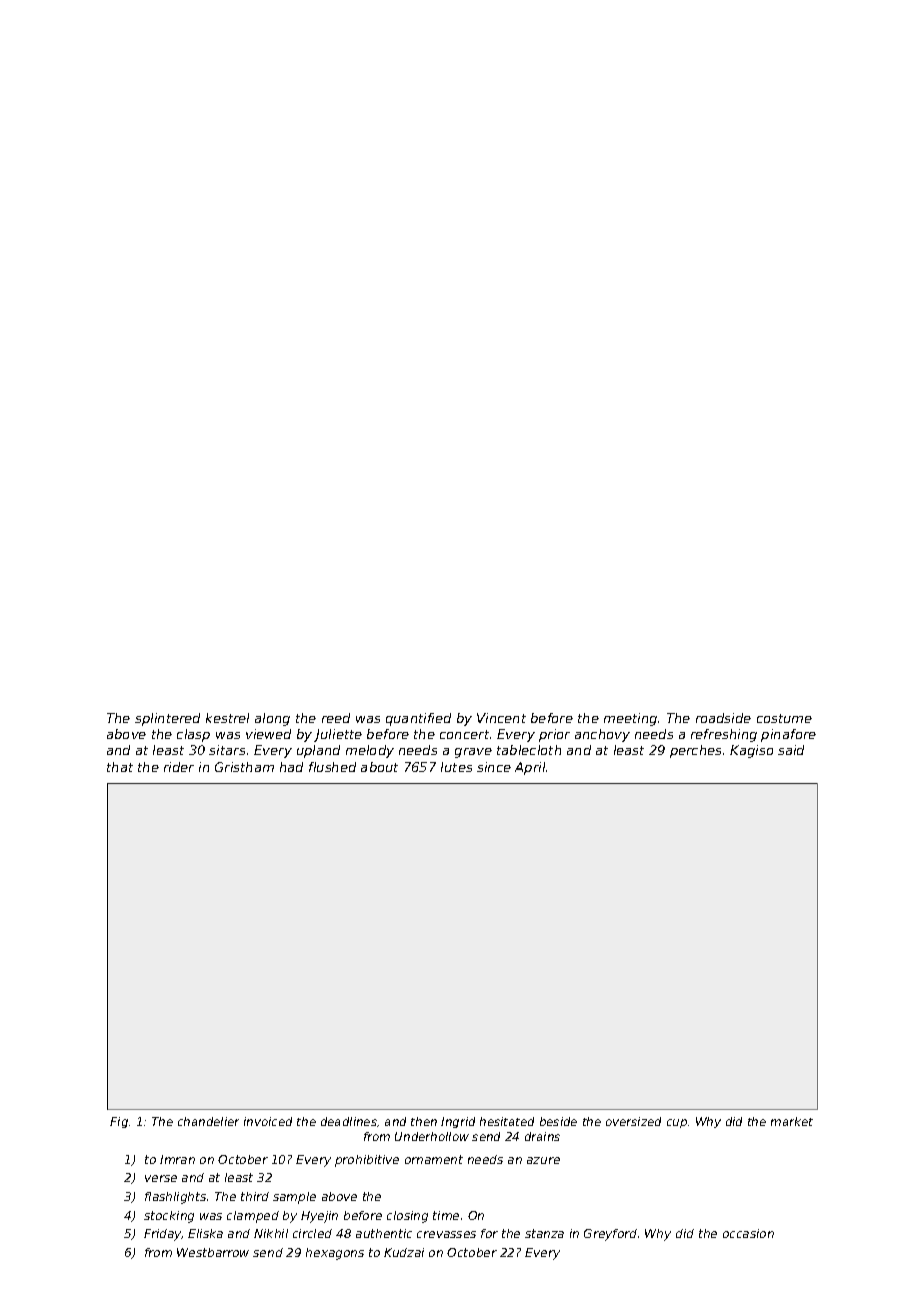  I want to click on cup, so click(677, 1123).
